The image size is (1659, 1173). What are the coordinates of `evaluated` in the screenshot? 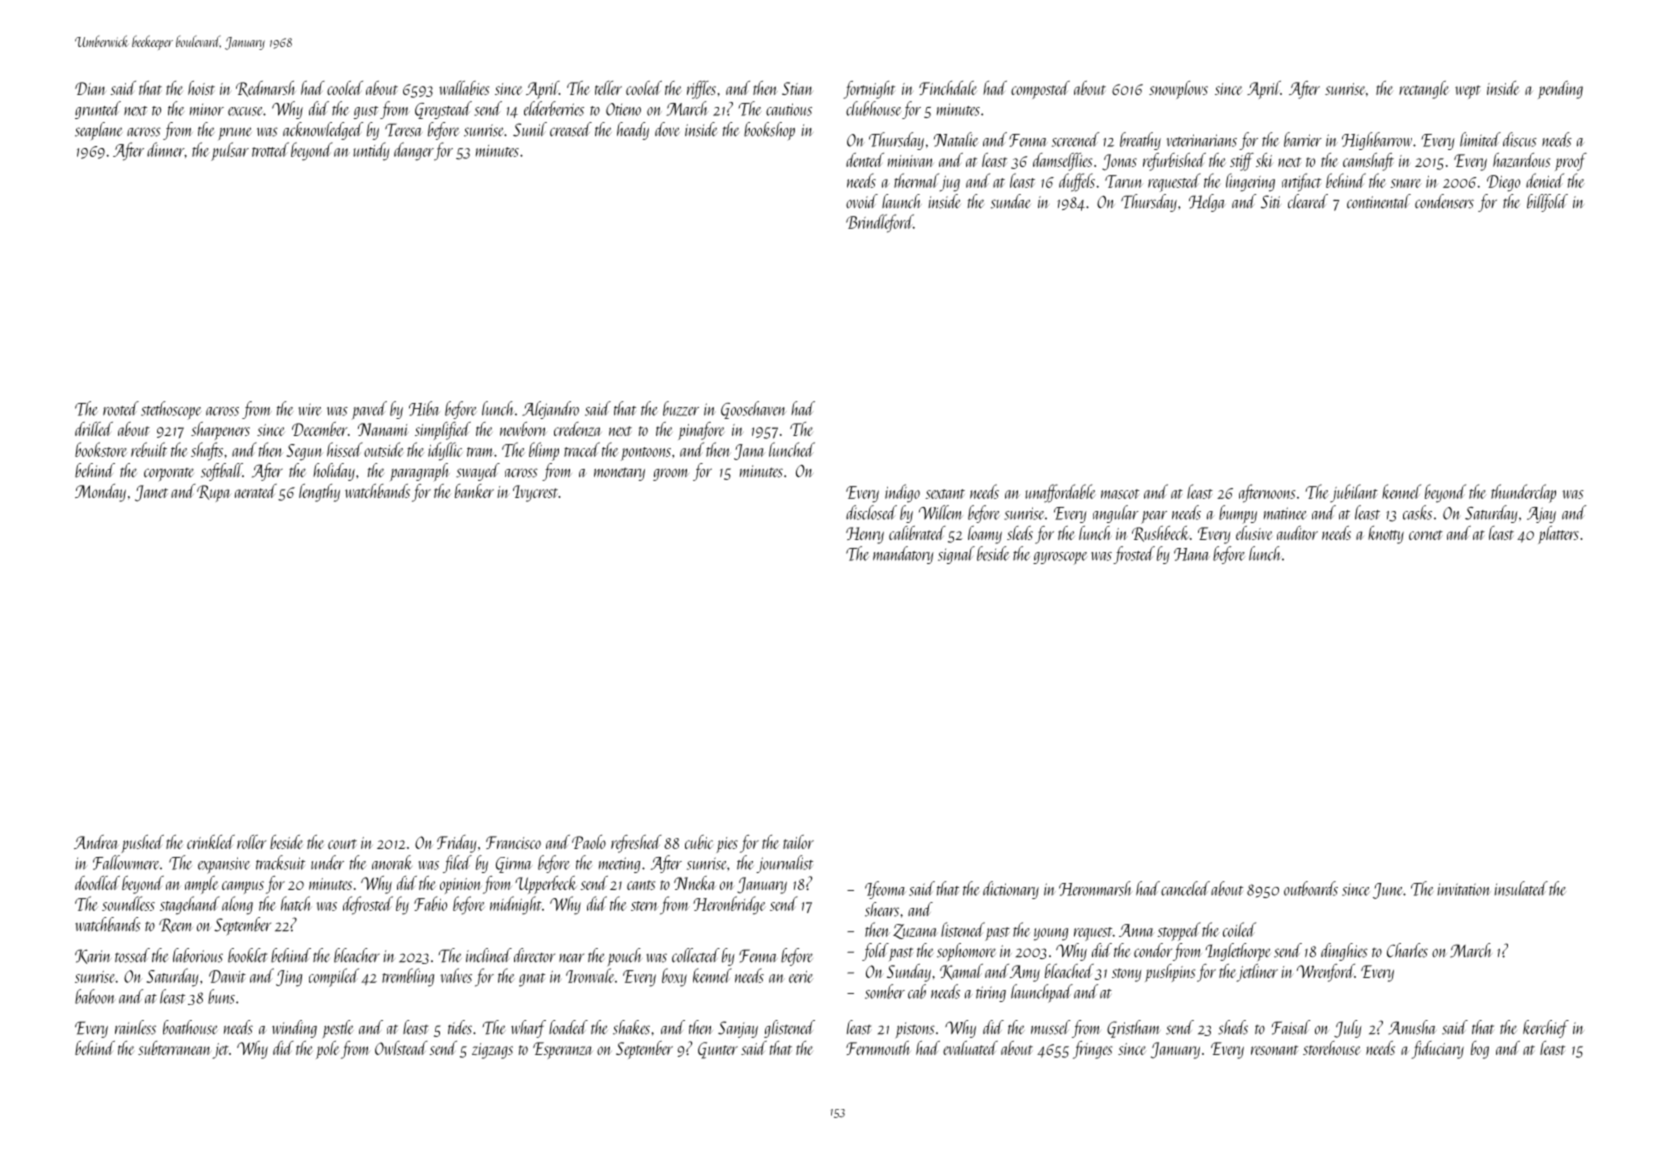 It's located at (970, 1048).
